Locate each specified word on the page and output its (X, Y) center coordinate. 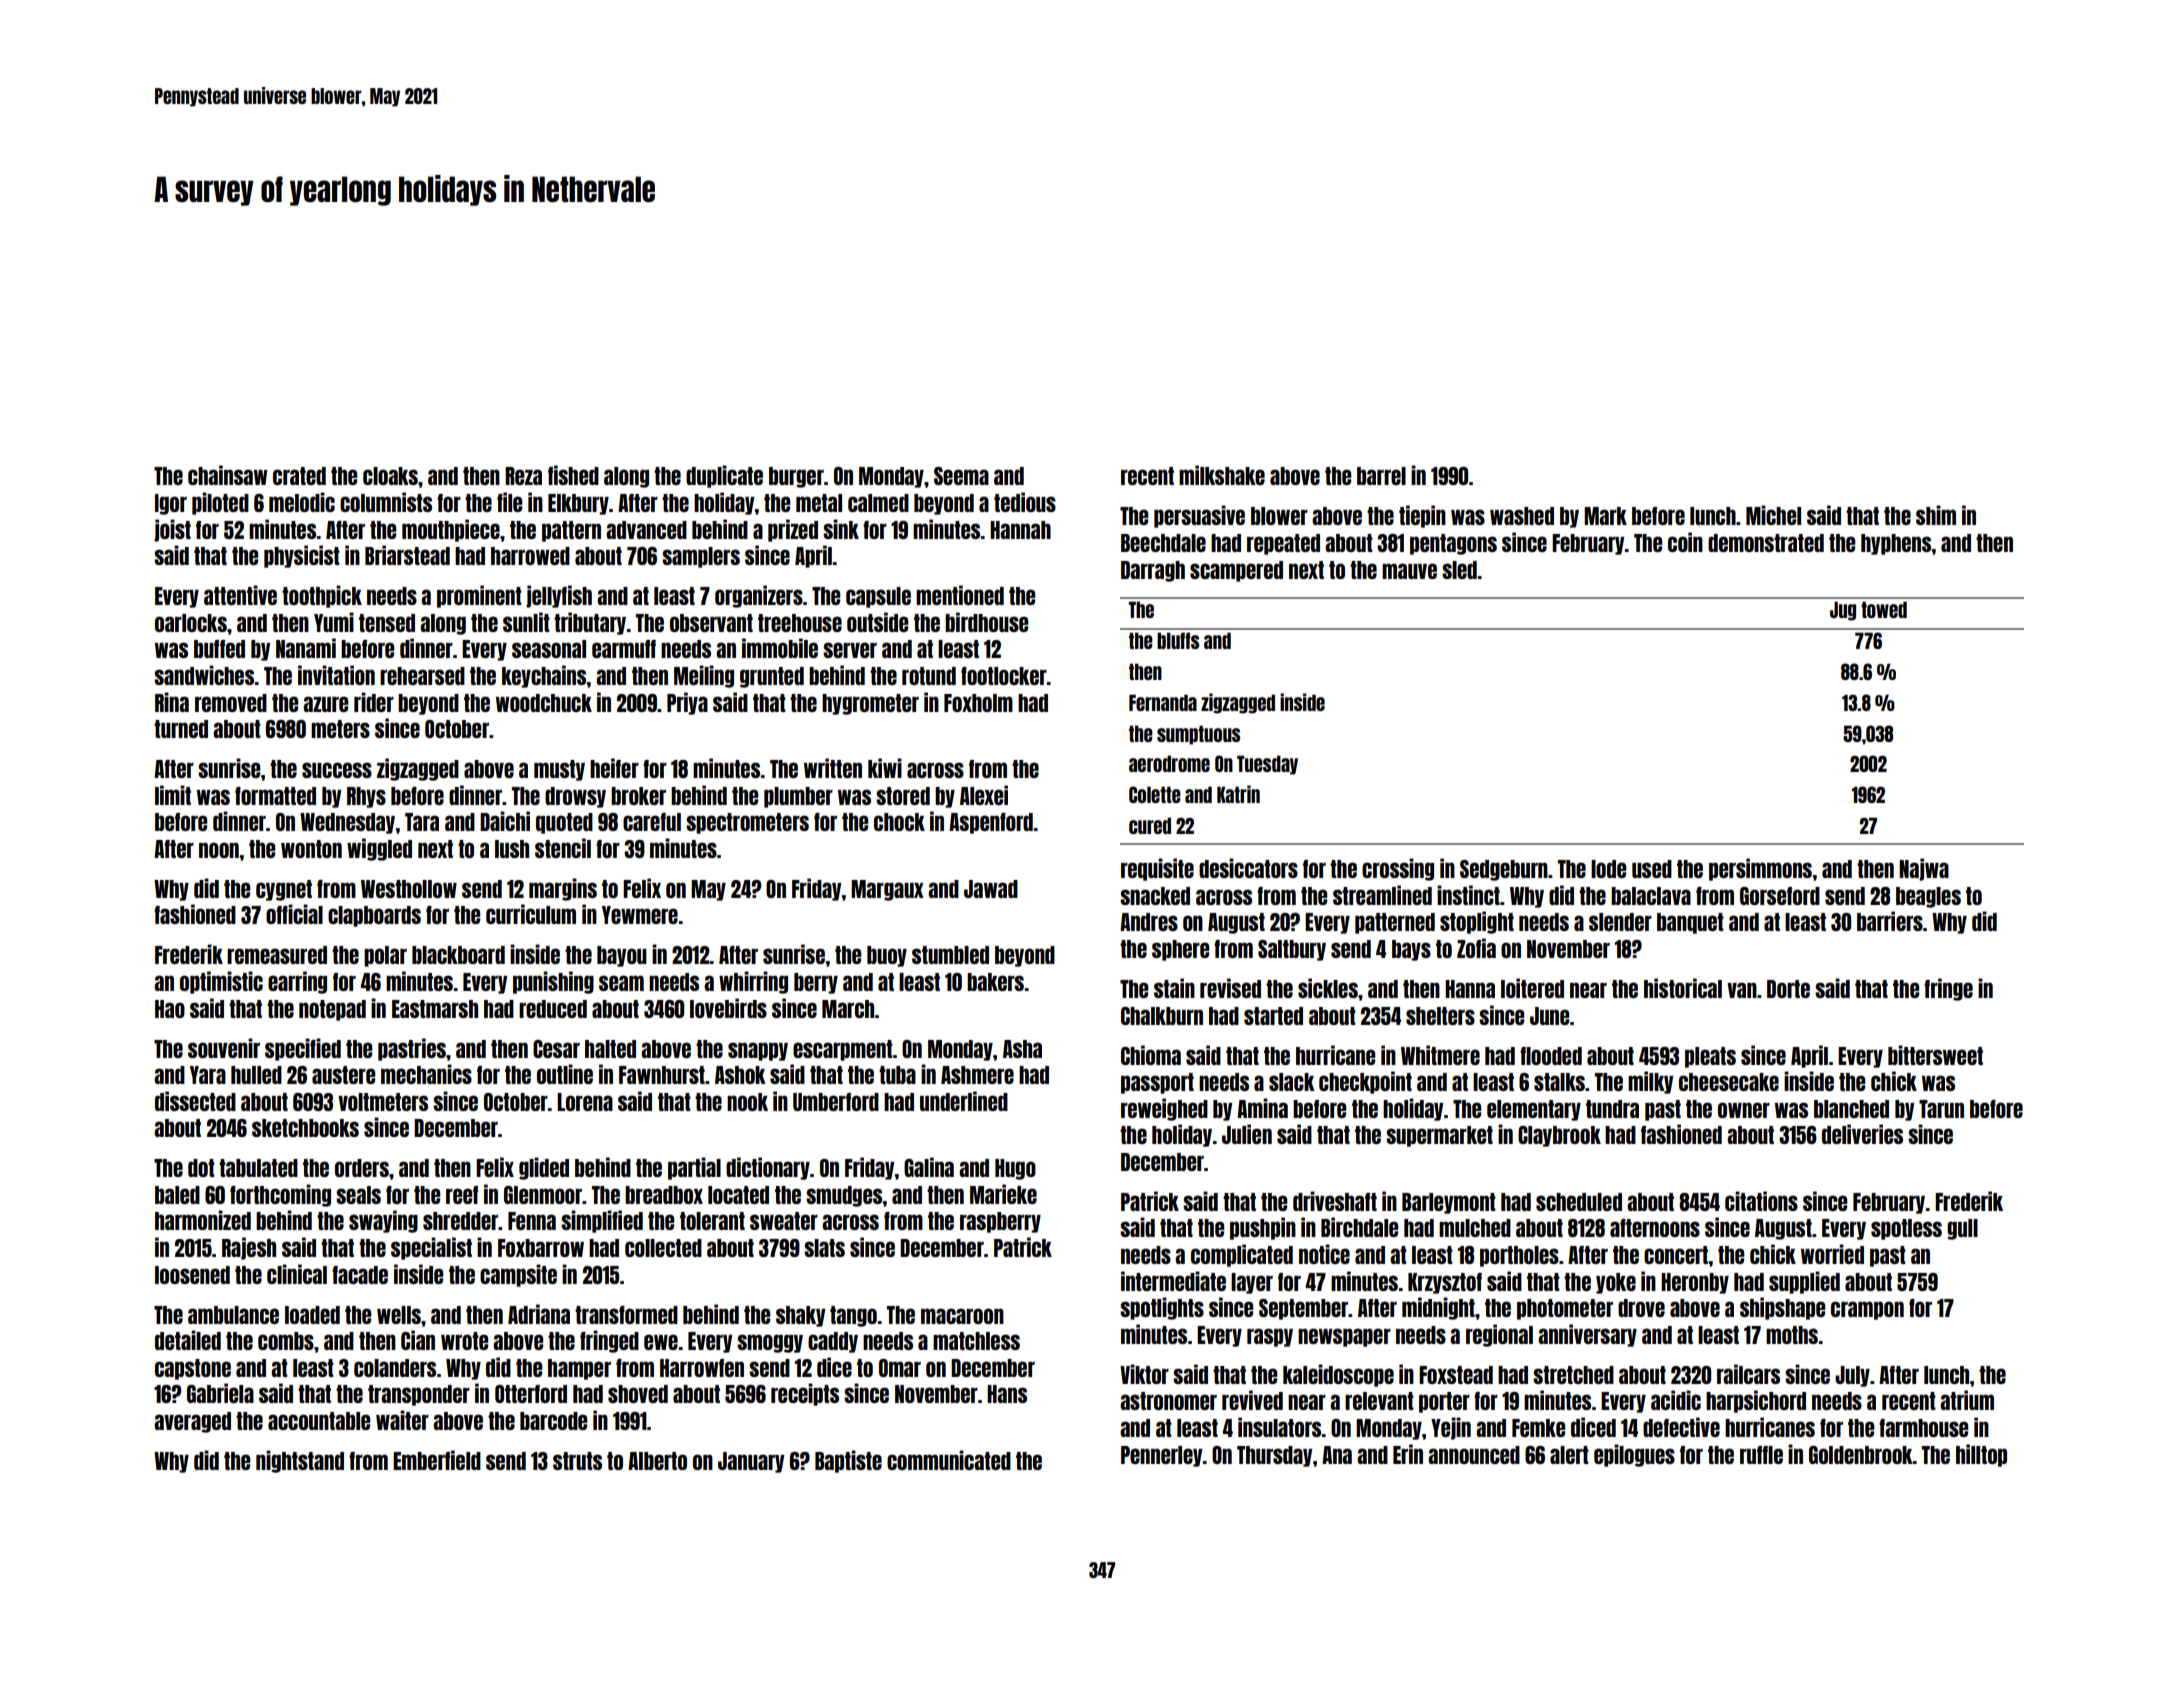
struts (577, 1461)
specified (303, 1049)
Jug (1843, 611)
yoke (1616, 1283)
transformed (626, 1315)
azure (325, 704)
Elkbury (578, 504)
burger (796, 477)
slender (1620, 922)
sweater (784, 1221)
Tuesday (1267, 765)
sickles (1328, 988)
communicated (949, 1460)
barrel (1381, 476)
